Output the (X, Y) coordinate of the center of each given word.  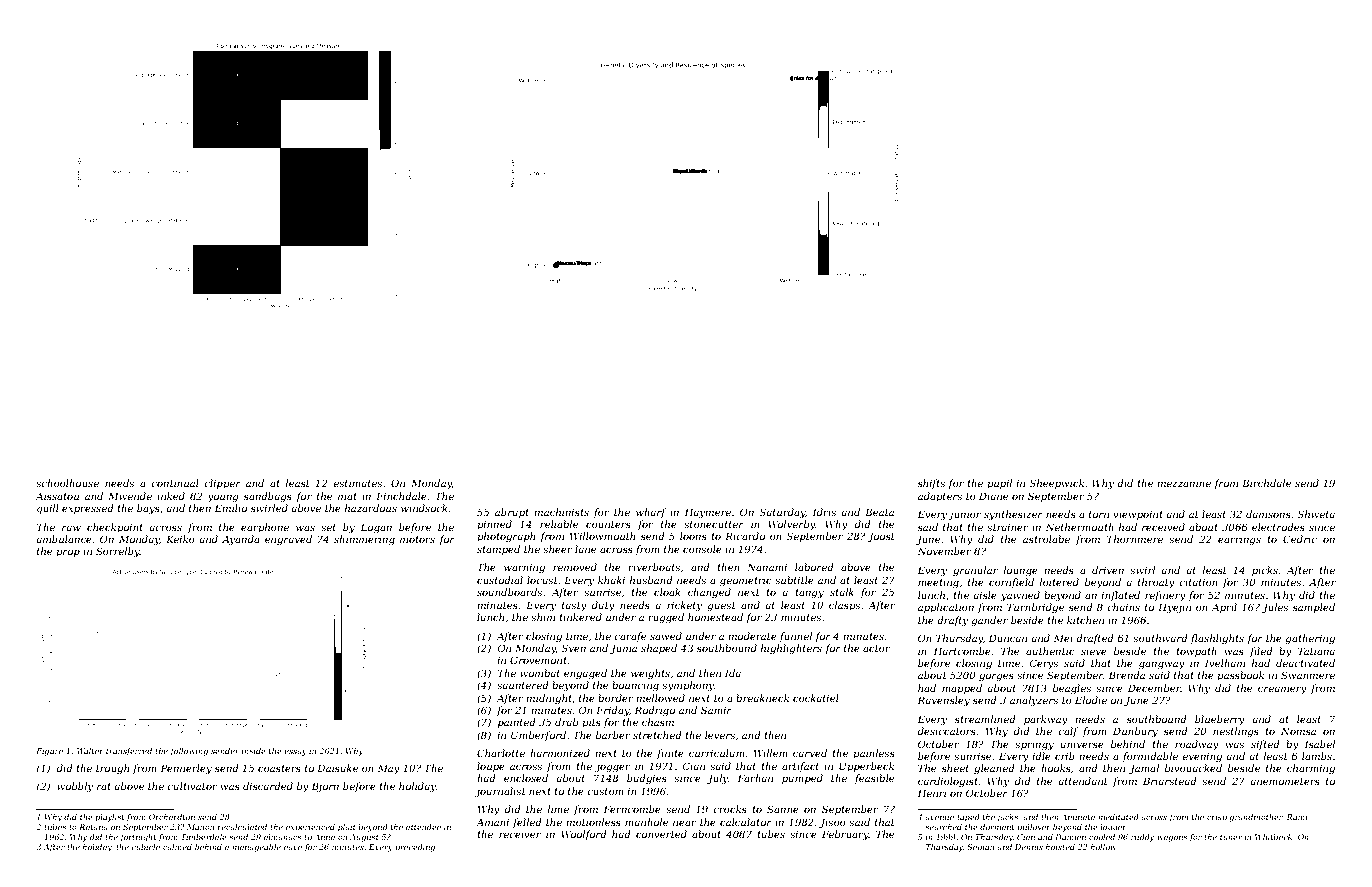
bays (148, 509)
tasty (574, 606)
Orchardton (172, 817)
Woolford (584, 835)
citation (1198, 582)
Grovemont (538, 660)
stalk (842, 592)
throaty (1156, 583)
